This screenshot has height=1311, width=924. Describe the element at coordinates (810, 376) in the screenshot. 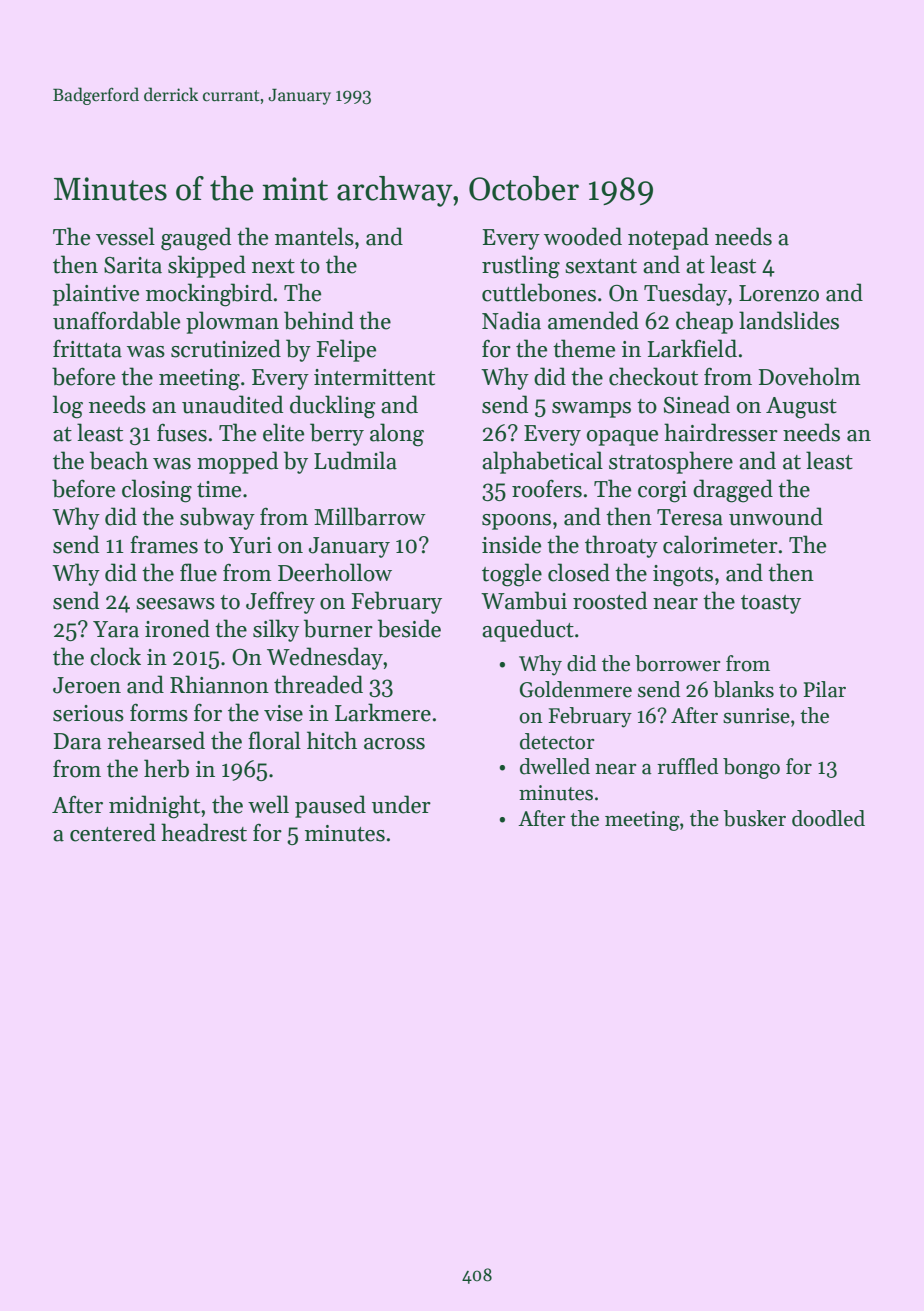

I see `Doveholm` at that location.
